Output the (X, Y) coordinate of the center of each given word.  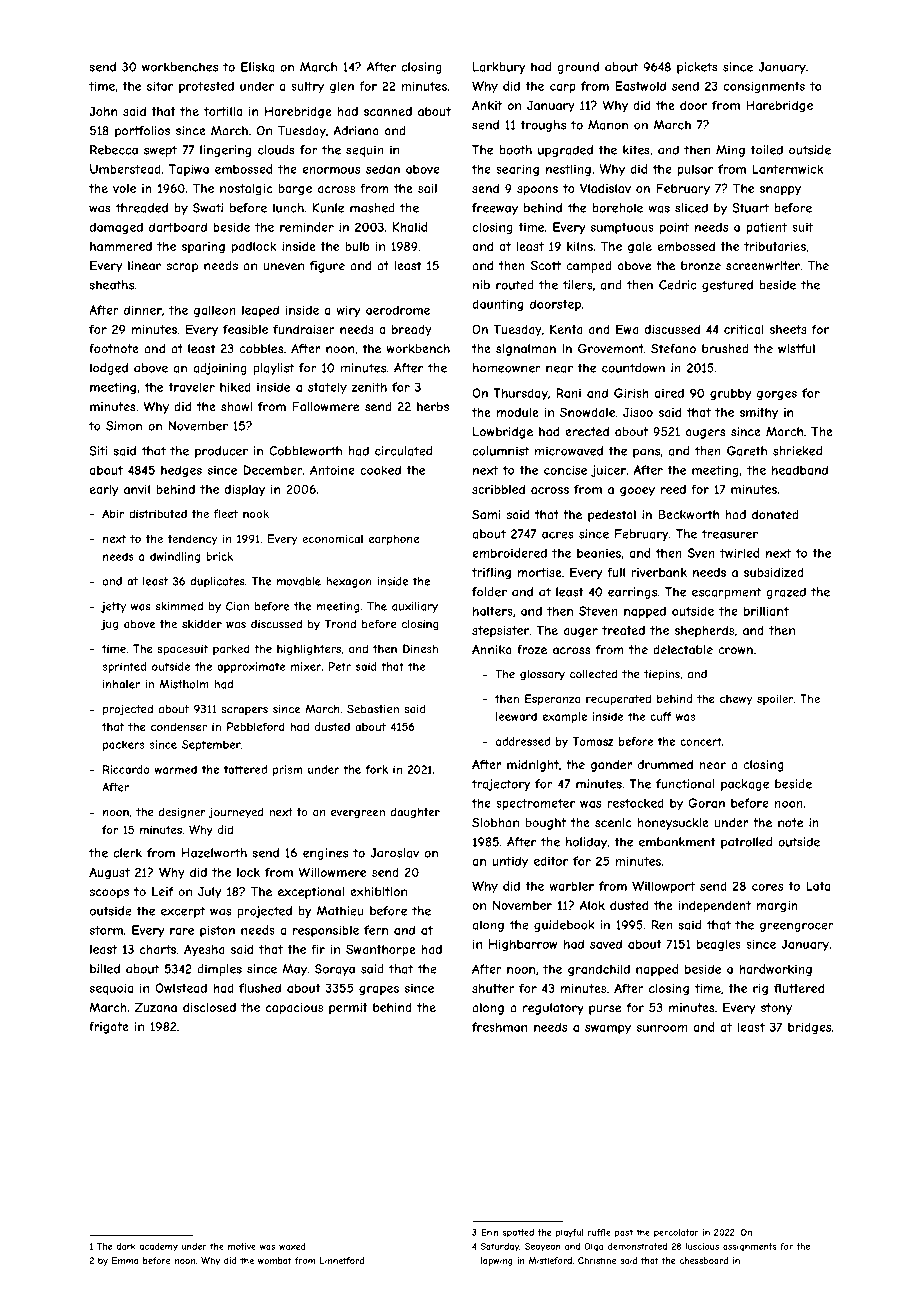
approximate (251, 667)
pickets (697, 68)
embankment (677, 842)
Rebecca (114, 150)
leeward (516, 716)
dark (126, 1246)
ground (578, 68)
